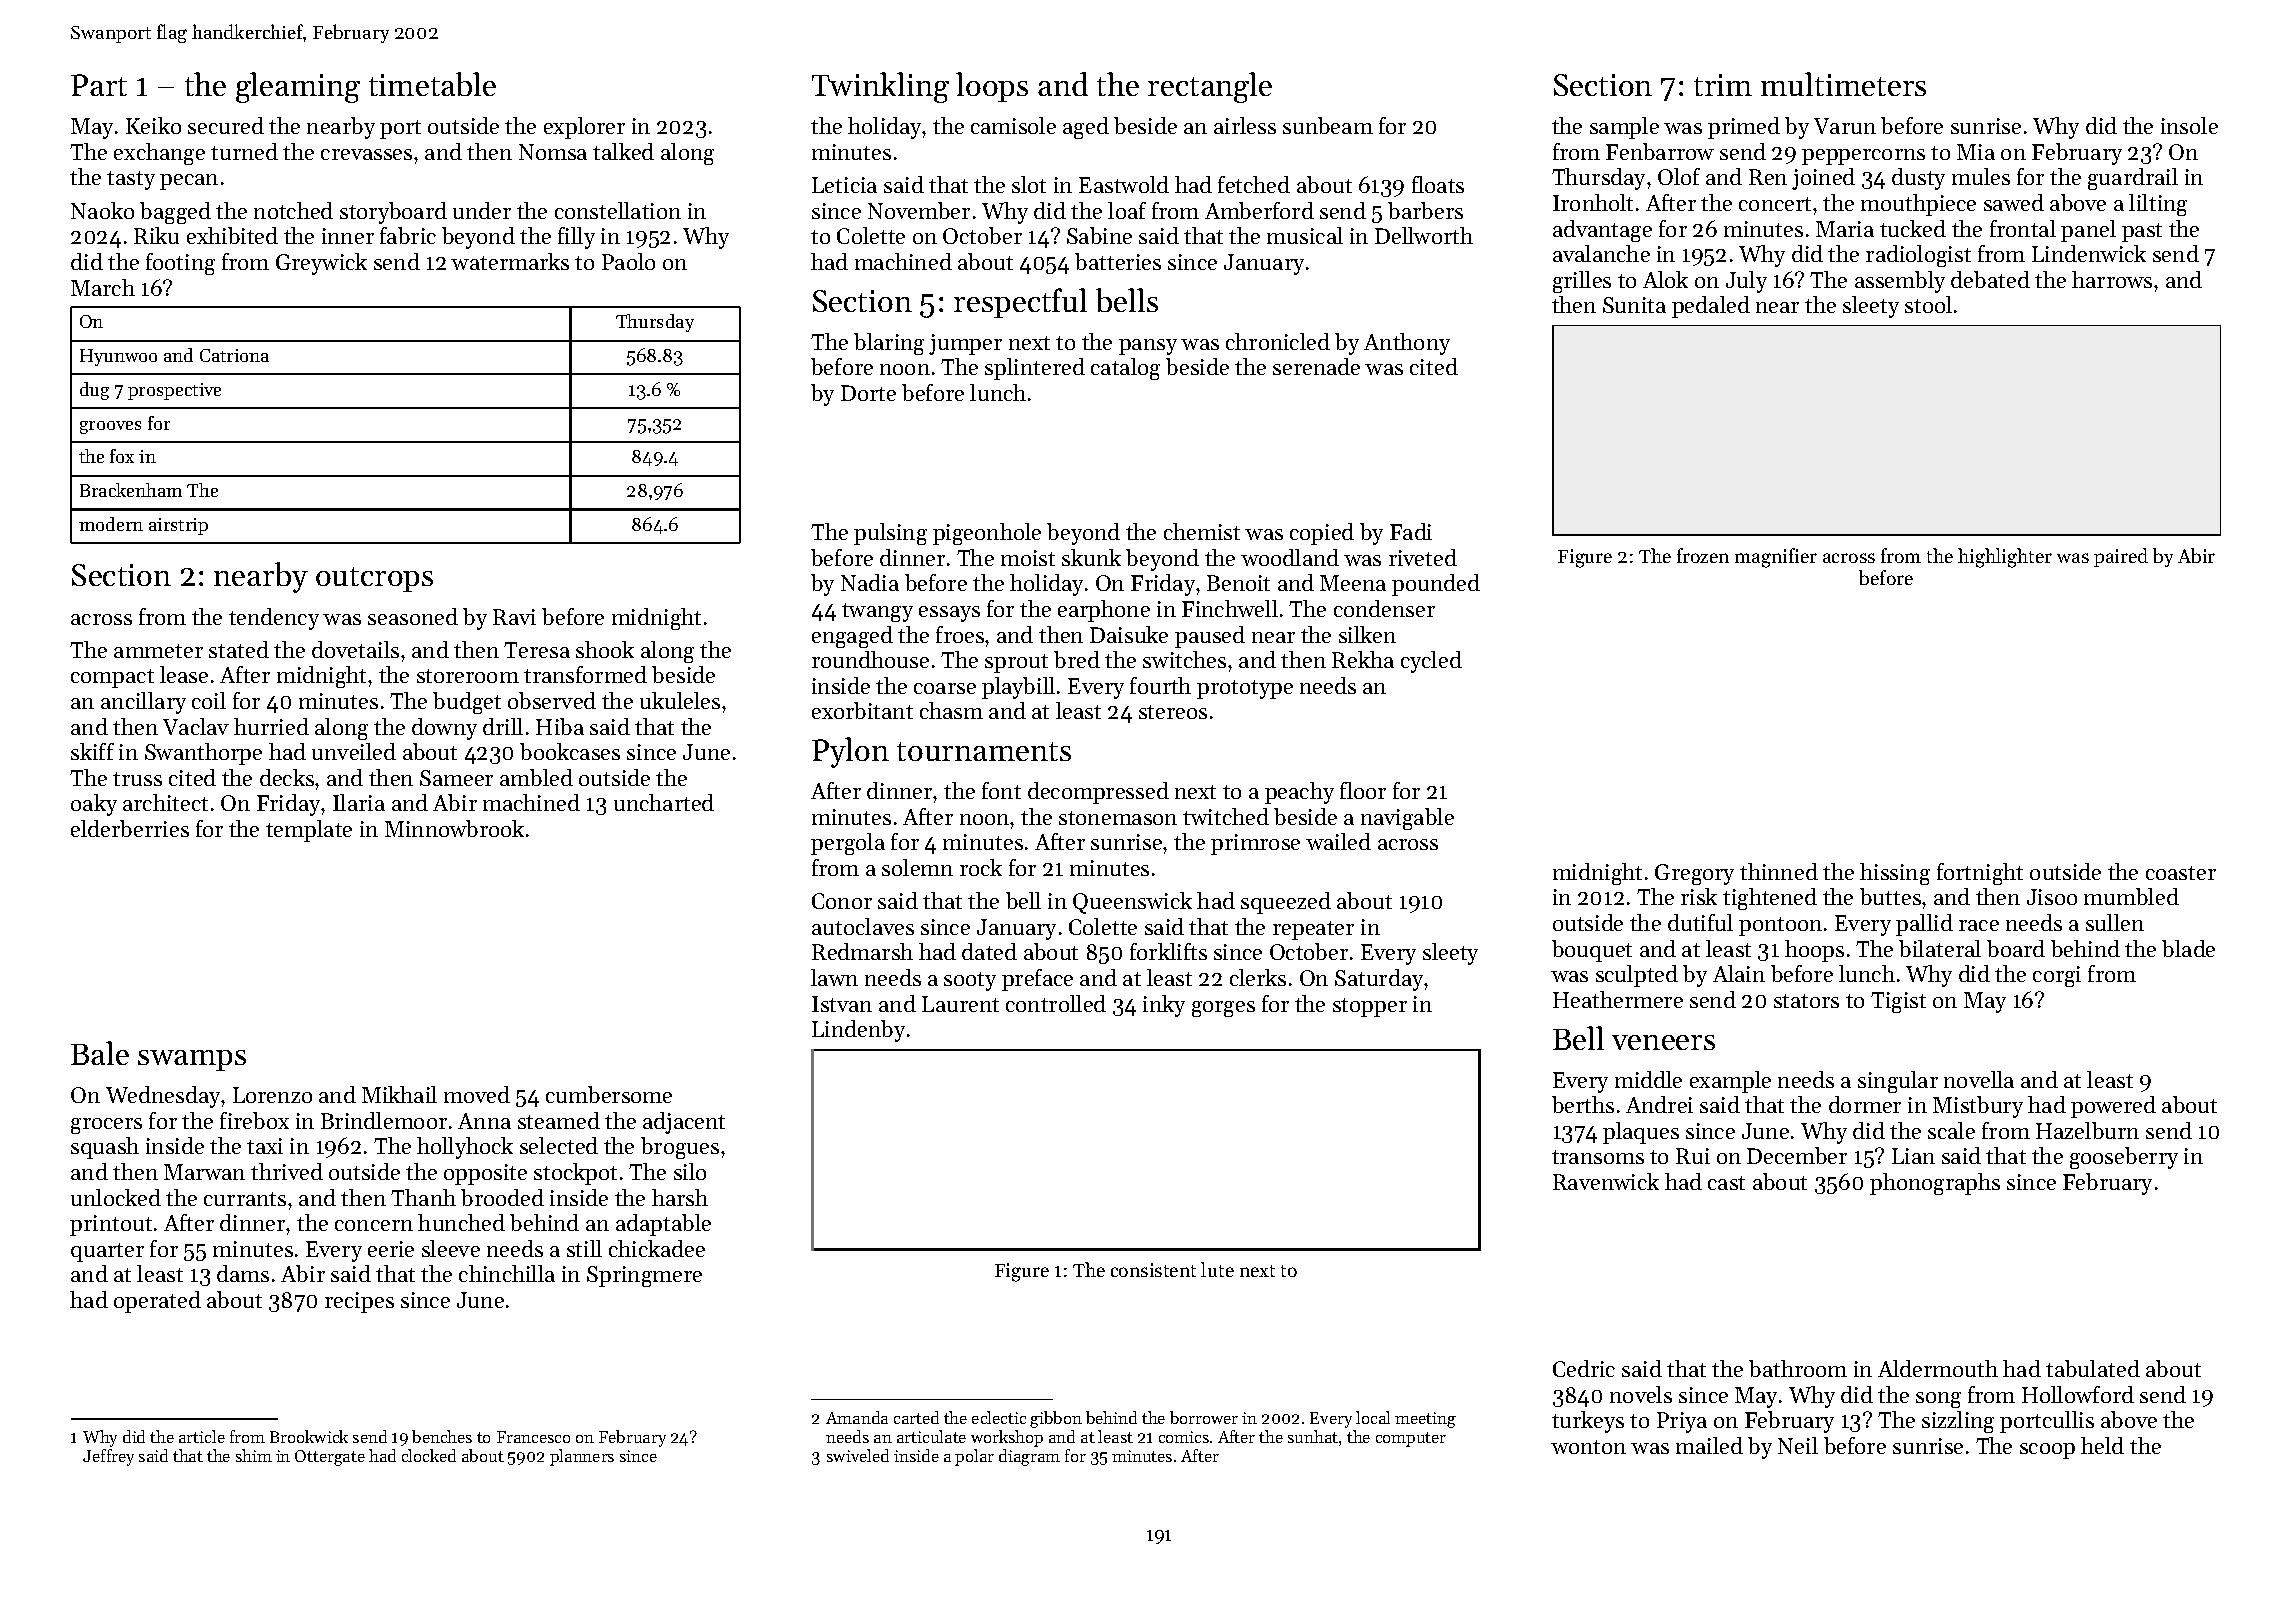 The image size is (2292, 1620). I want to click on recipes, so click(359, 1302).
